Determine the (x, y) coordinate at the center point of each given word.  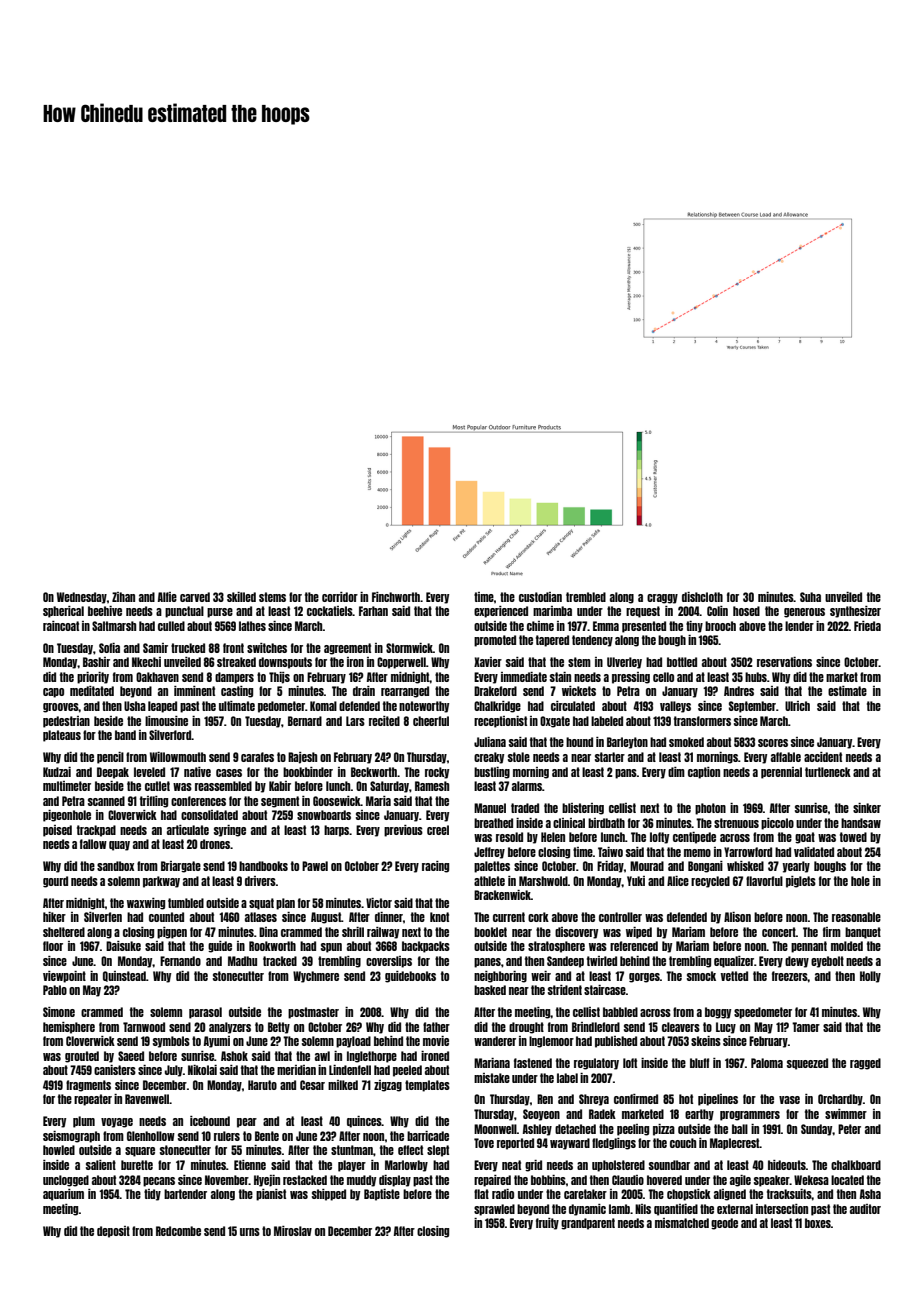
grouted (82, 1057)
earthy (699, 1115)
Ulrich (797, 706)
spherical (63, 612)
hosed (746, 611)
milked (343, 1085)
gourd (55, 882)
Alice (678, 881)
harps (336, 831)
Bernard (305, 721)
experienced (501, 612)
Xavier (488, 662)
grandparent (588, 1224)
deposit (113, 1232)
